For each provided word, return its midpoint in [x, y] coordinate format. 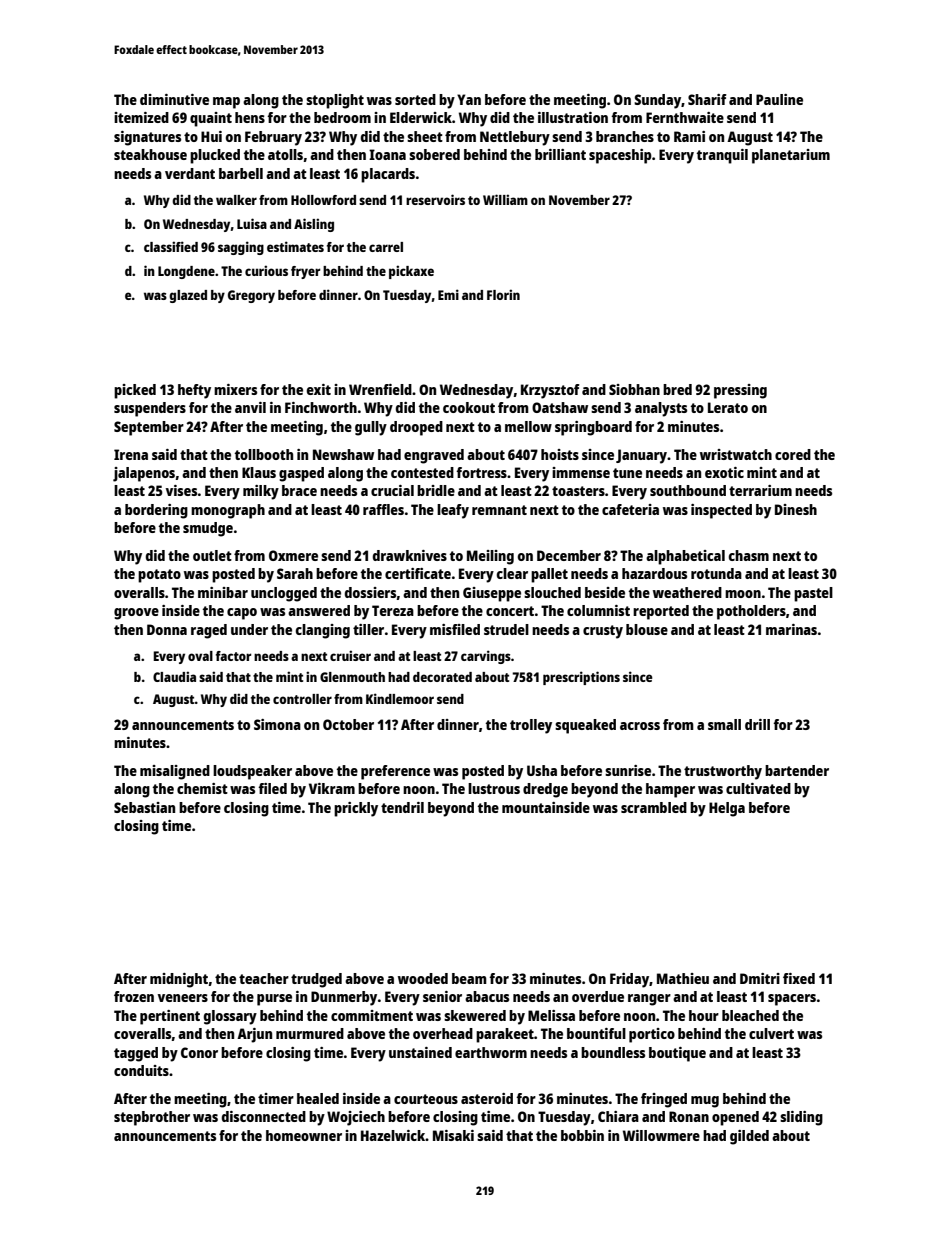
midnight [179, 980]
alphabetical [685, 557]
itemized [141, 117]
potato [159, 576]
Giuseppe [492, 594]
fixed [799, 978]
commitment [372, 1015]
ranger [649, 1000]
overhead [443, 1033]
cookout [469, 407]
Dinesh [796, 509]
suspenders [150, 409]
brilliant [560, 154]
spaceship [620, 156]
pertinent [170, 1017]
